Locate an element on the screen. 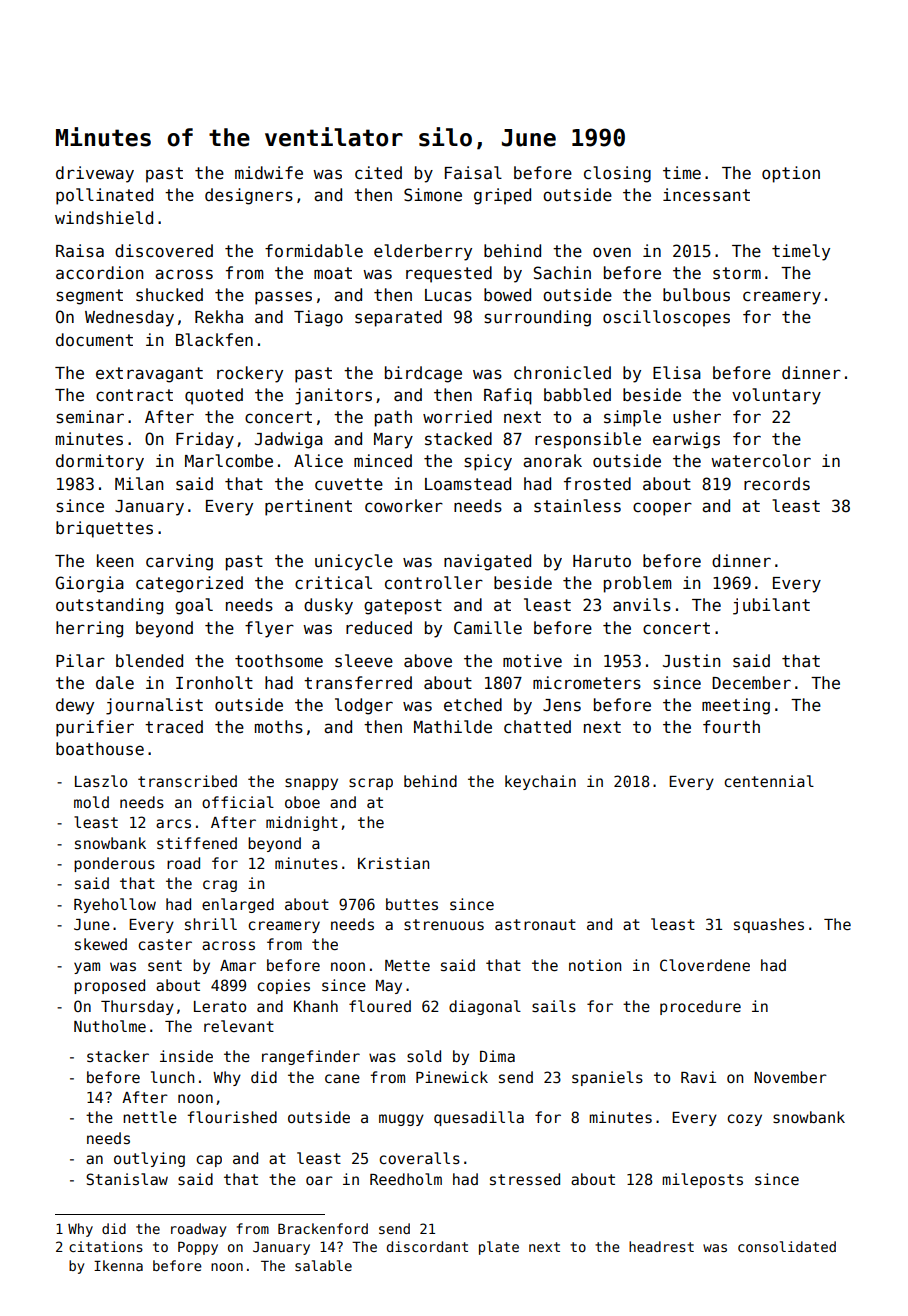  enlarged is located at coordinates (238, 905).
